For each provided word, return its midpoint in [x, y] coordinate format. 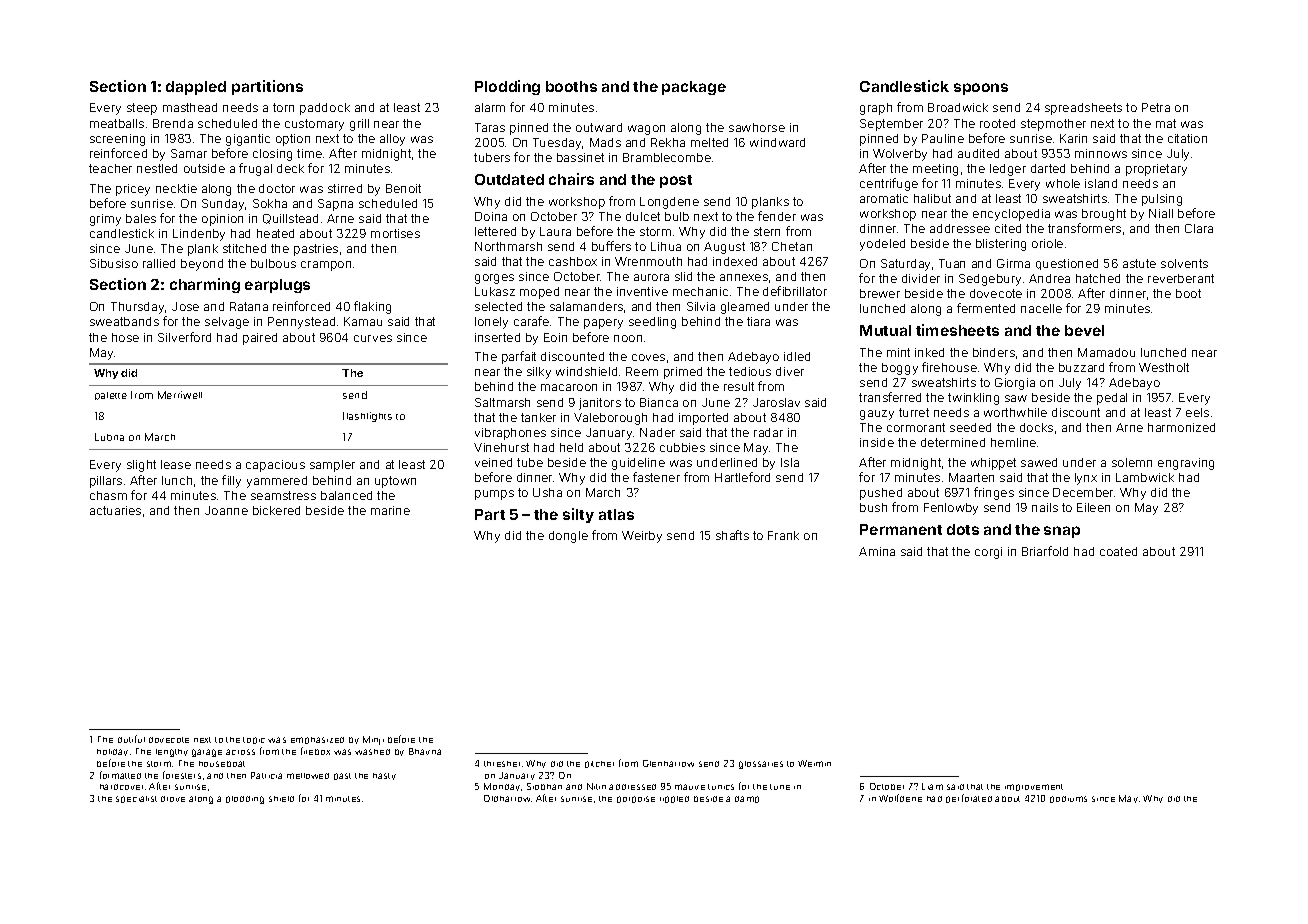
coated [1118, 551]
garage [207, 753]
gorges [494, 279]
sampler [332, 466]
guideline [638, 464]
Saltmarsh [502, 402]
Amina [877, 551]
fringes [994, 493]
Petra [1156, 107]
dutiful [131, 739]
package [694, 88]
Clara [1199, 228]
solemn [1132, 462]
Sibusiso [114, 263]
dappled [196, 88]
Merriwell [180, 395]
